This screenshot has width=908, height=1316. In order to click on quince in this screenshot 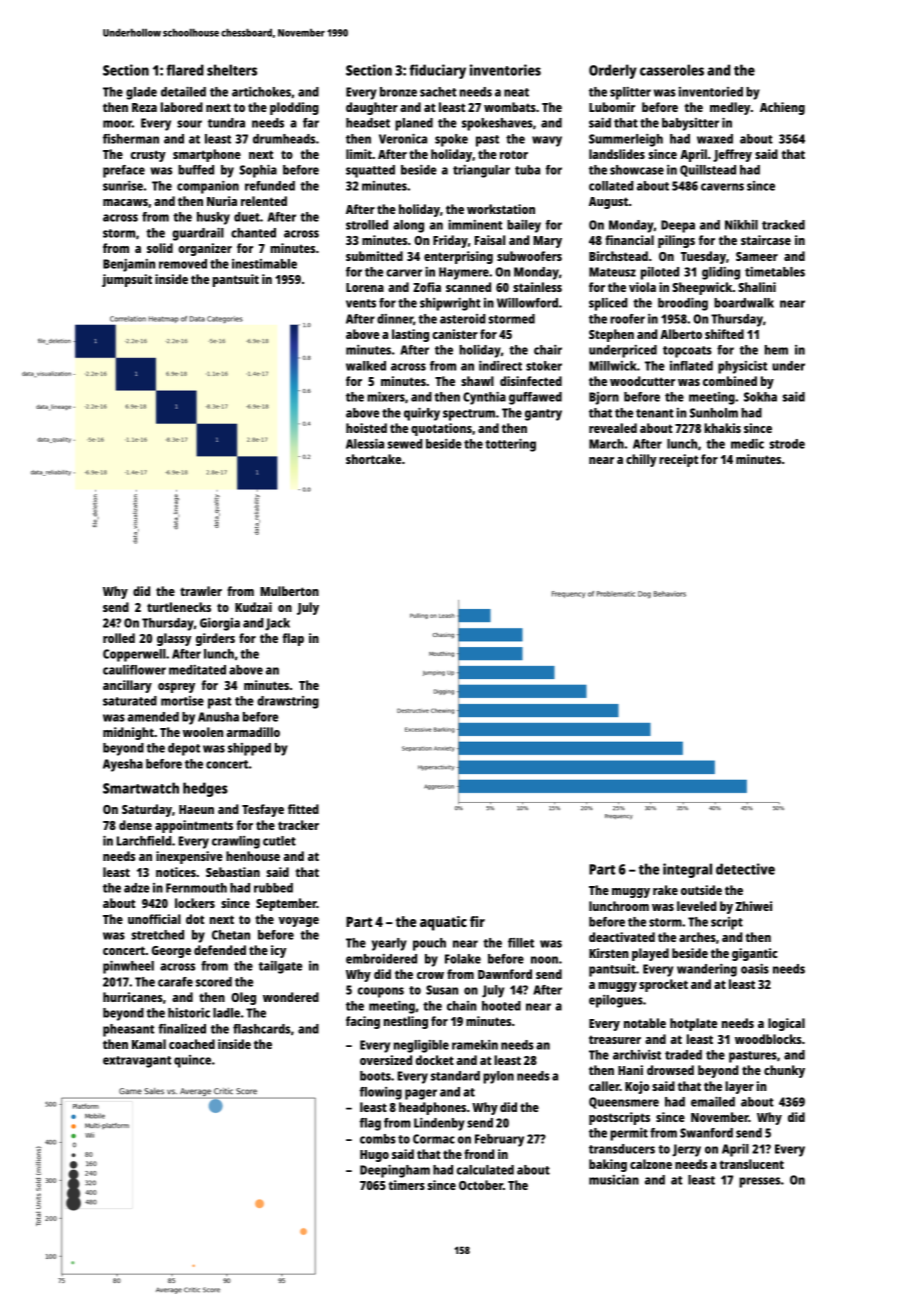, I will do `click(192, 1061)`.
